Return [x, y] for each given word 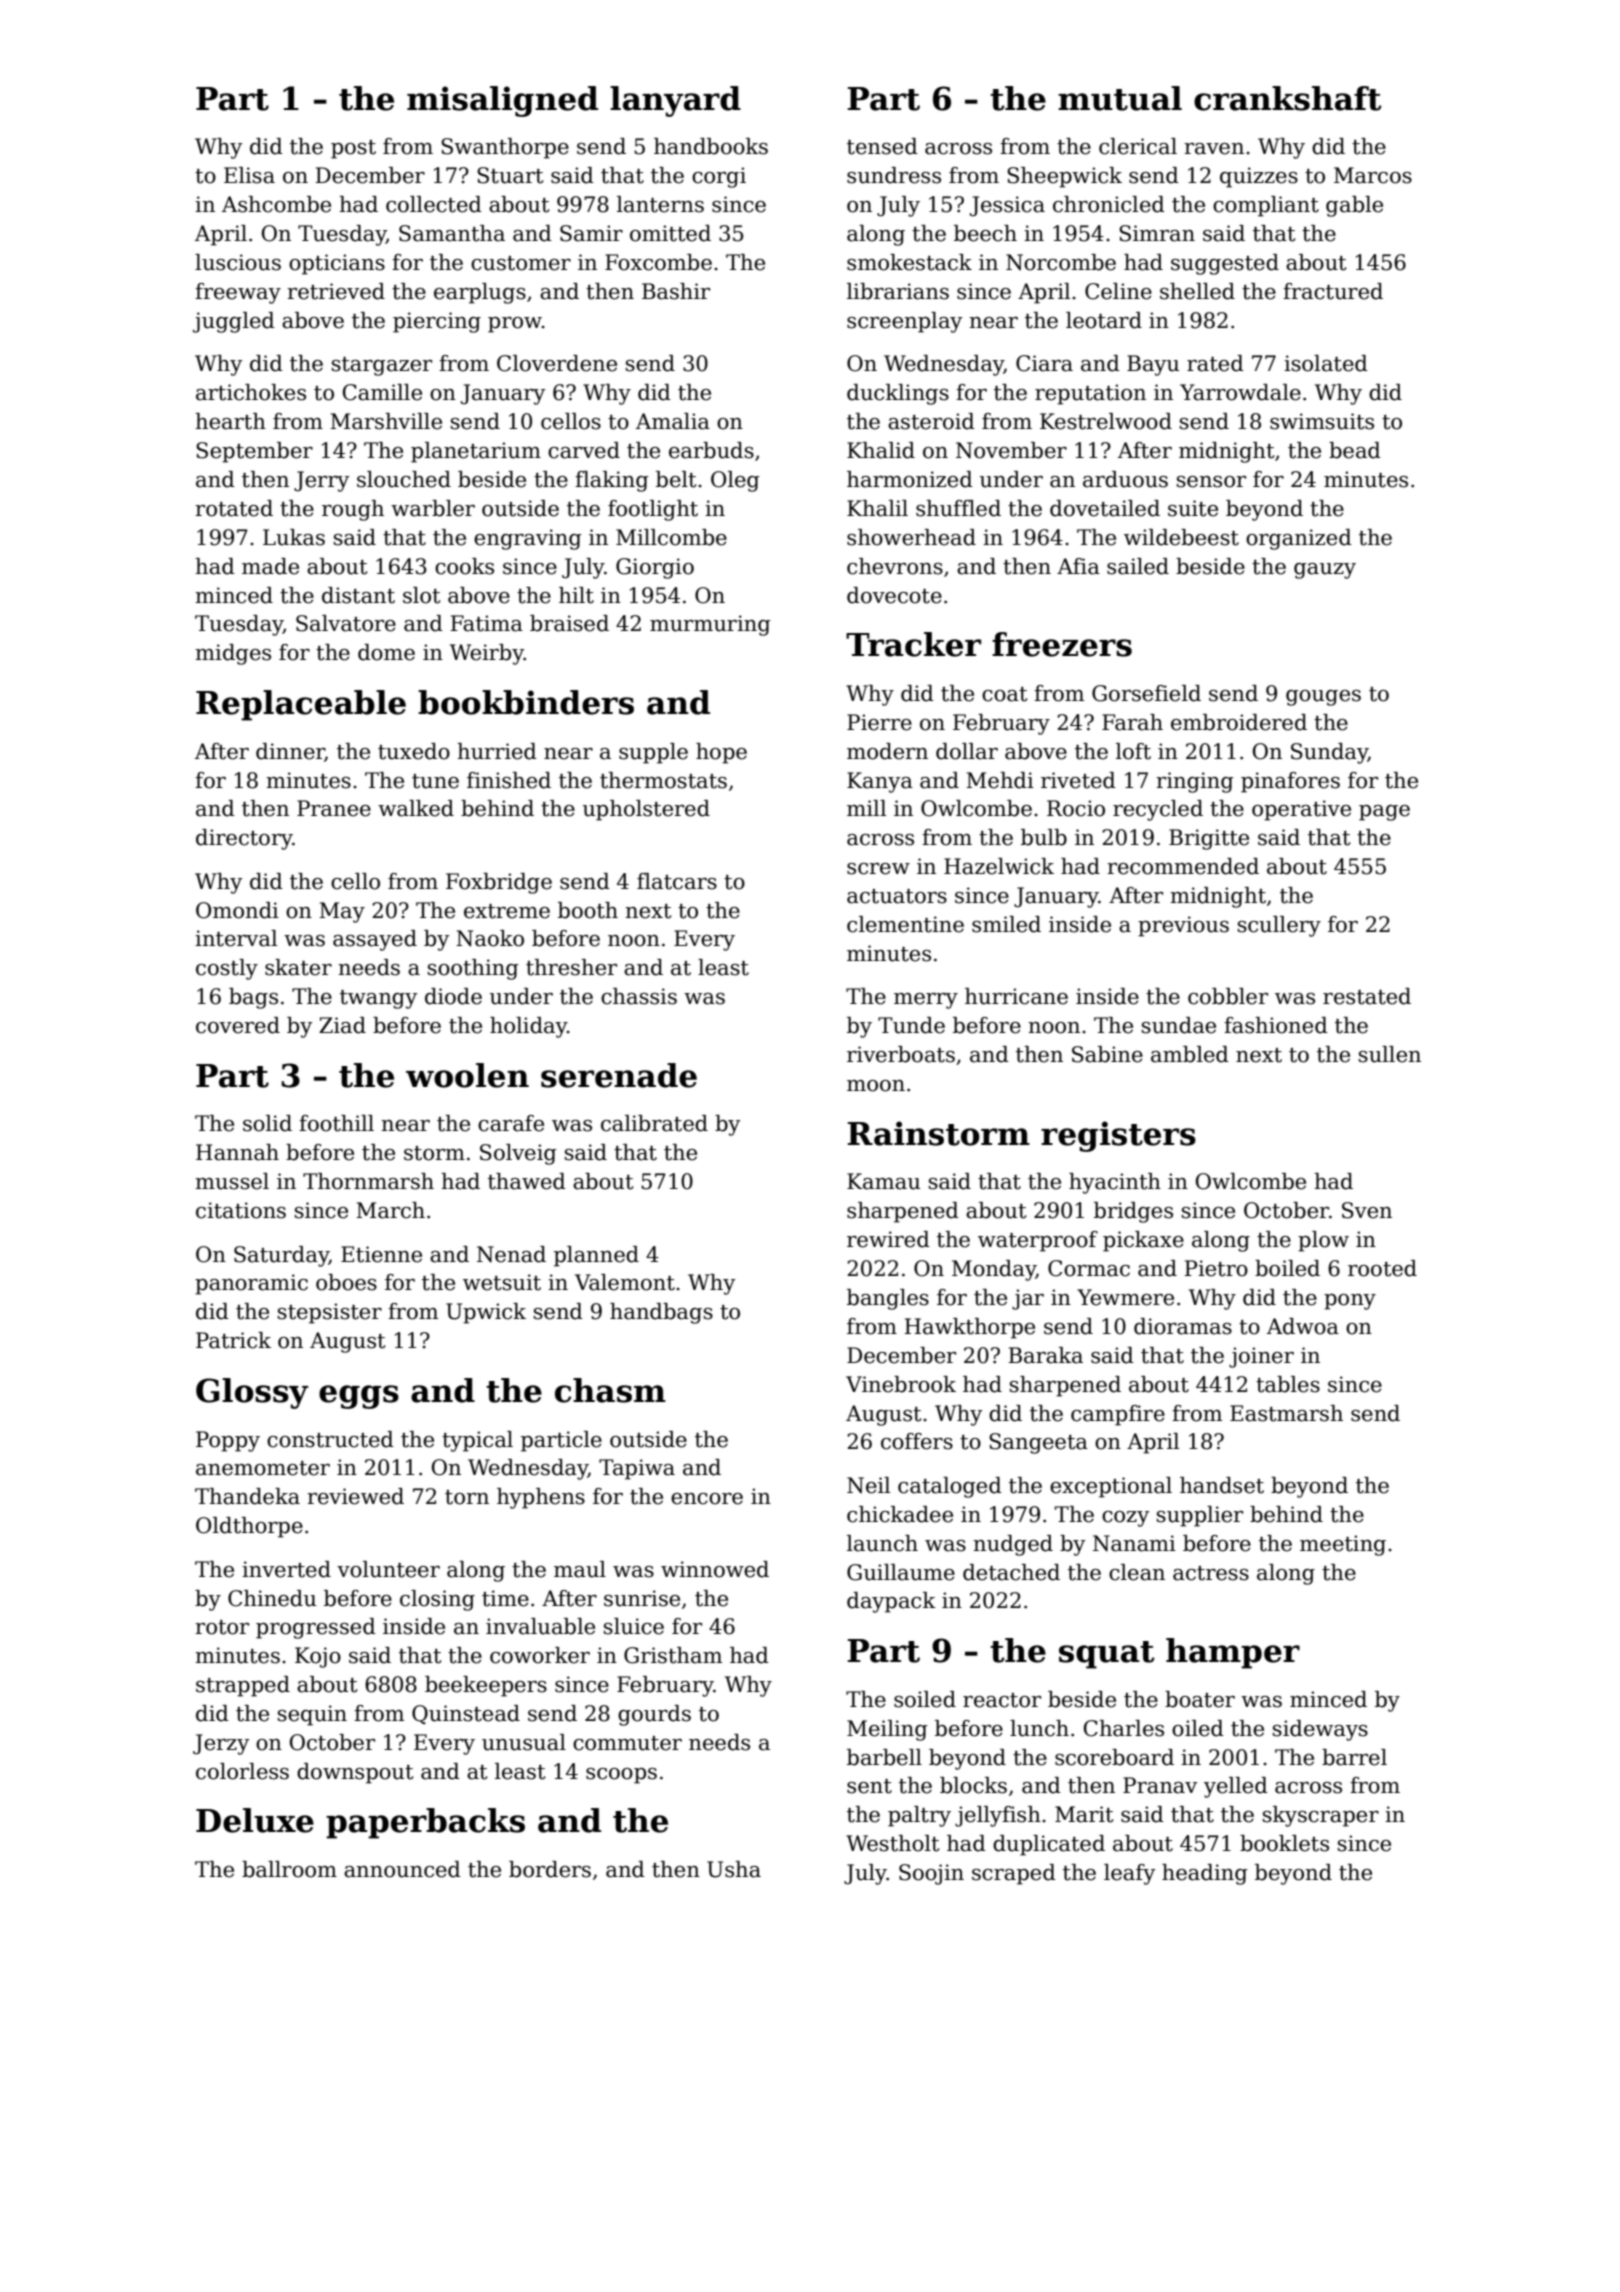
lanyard [675, 101]
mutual [1120, 98]
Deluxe [255, 1820]
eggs [359, 1397]
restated [1367, 996]
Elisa [249, 175]
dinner [290, 752]
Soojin [931, 1874]
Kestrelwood [1106, 421]
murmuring [710, 625]
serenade [619, 1075]
